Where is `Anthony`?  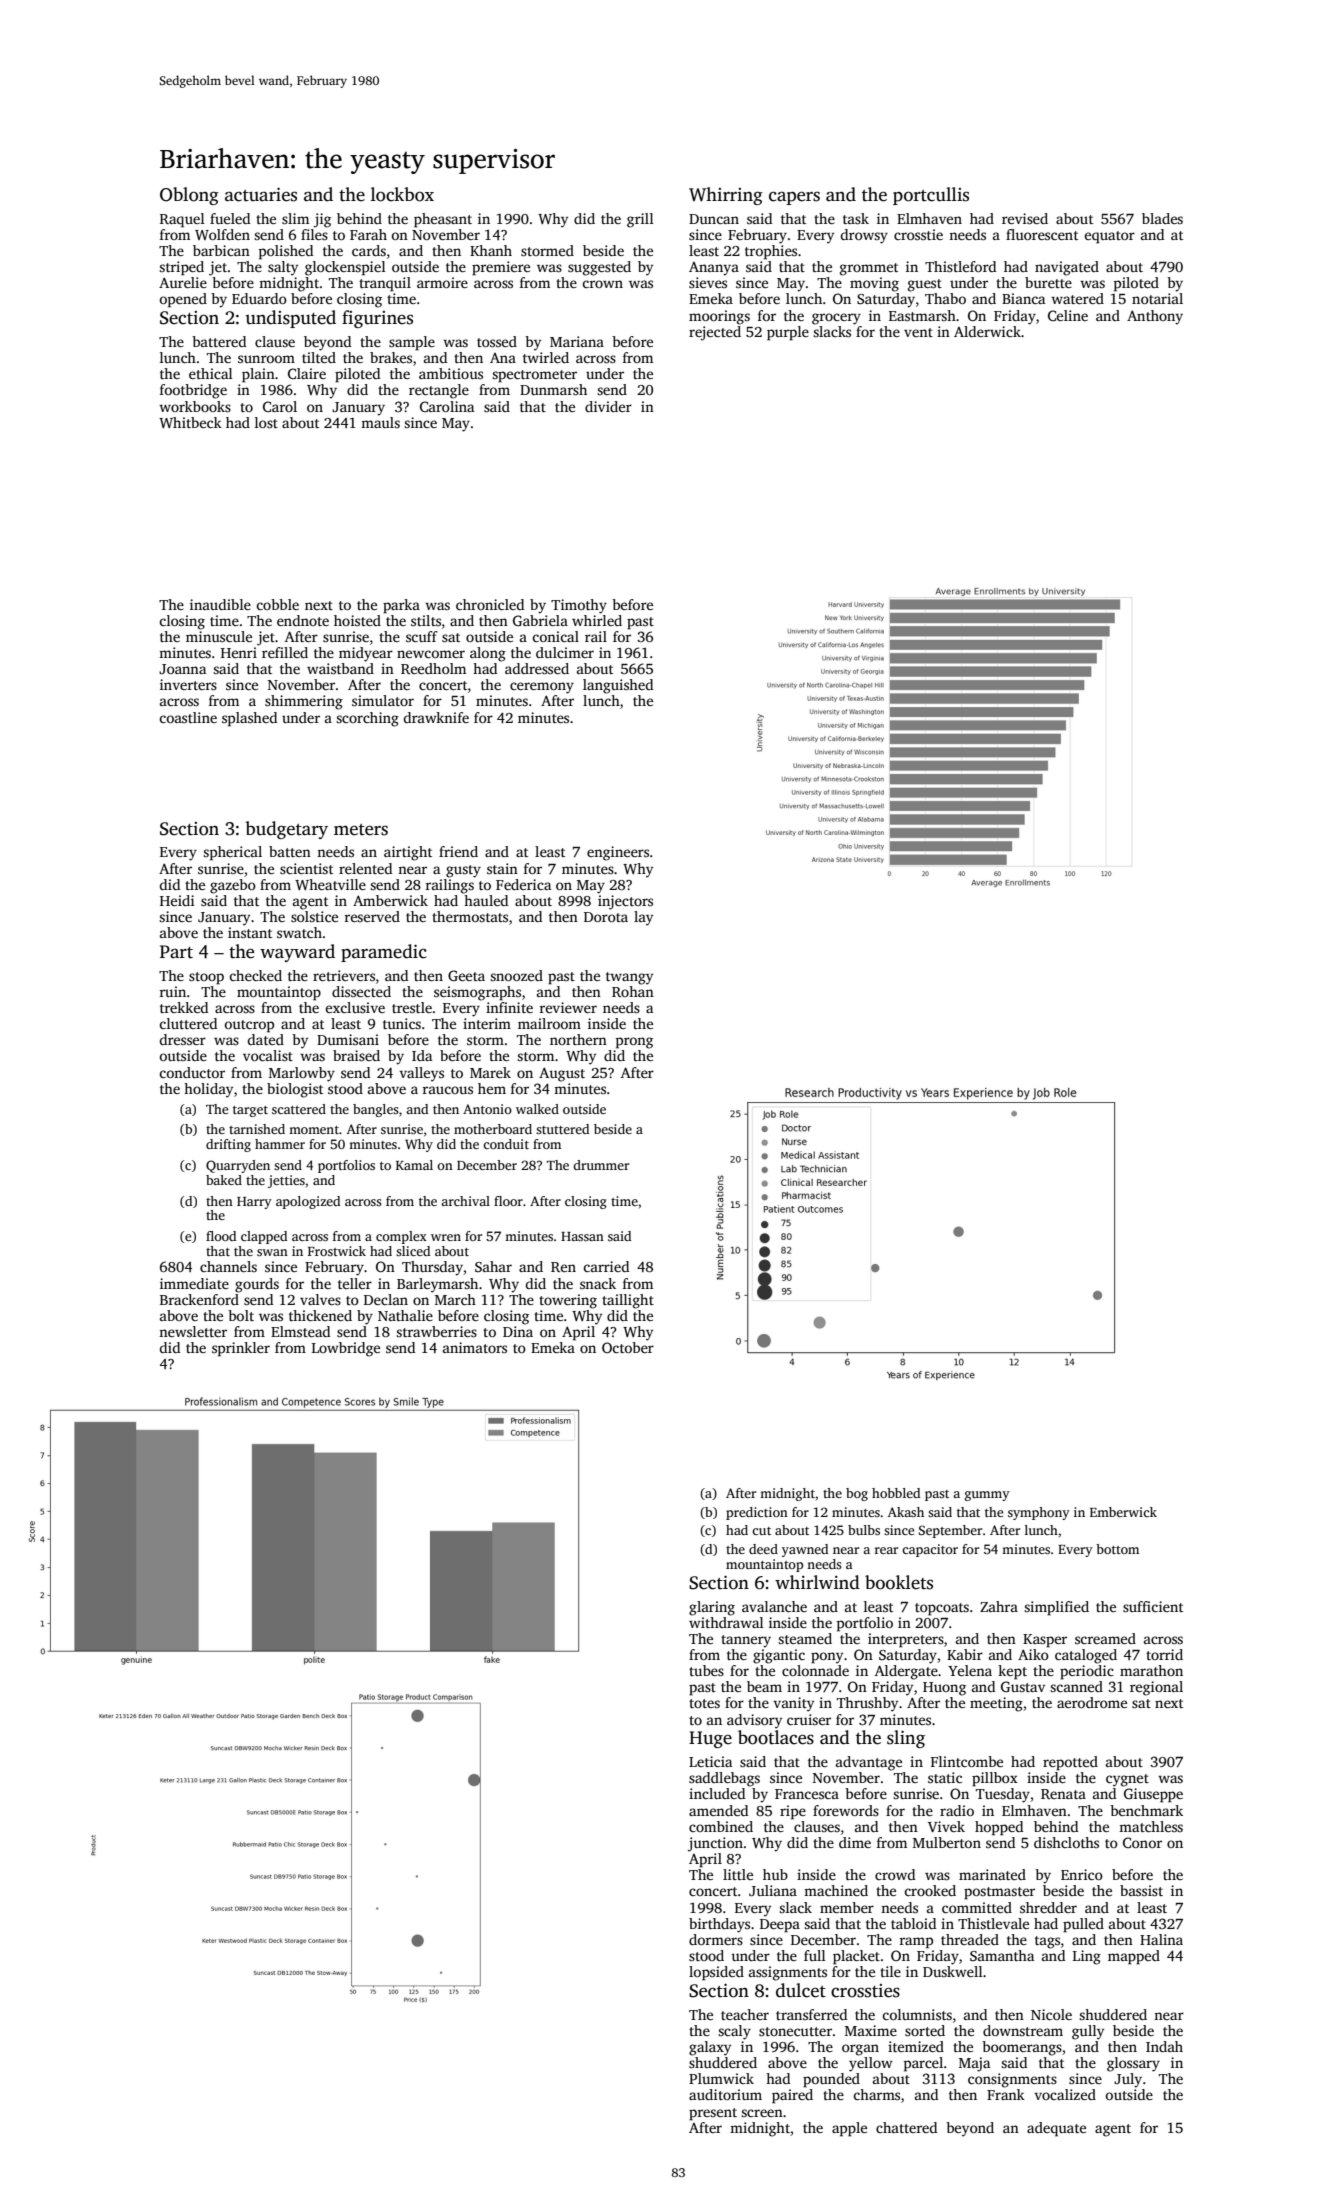 Anthony is located at coordinates (1155, 317).
